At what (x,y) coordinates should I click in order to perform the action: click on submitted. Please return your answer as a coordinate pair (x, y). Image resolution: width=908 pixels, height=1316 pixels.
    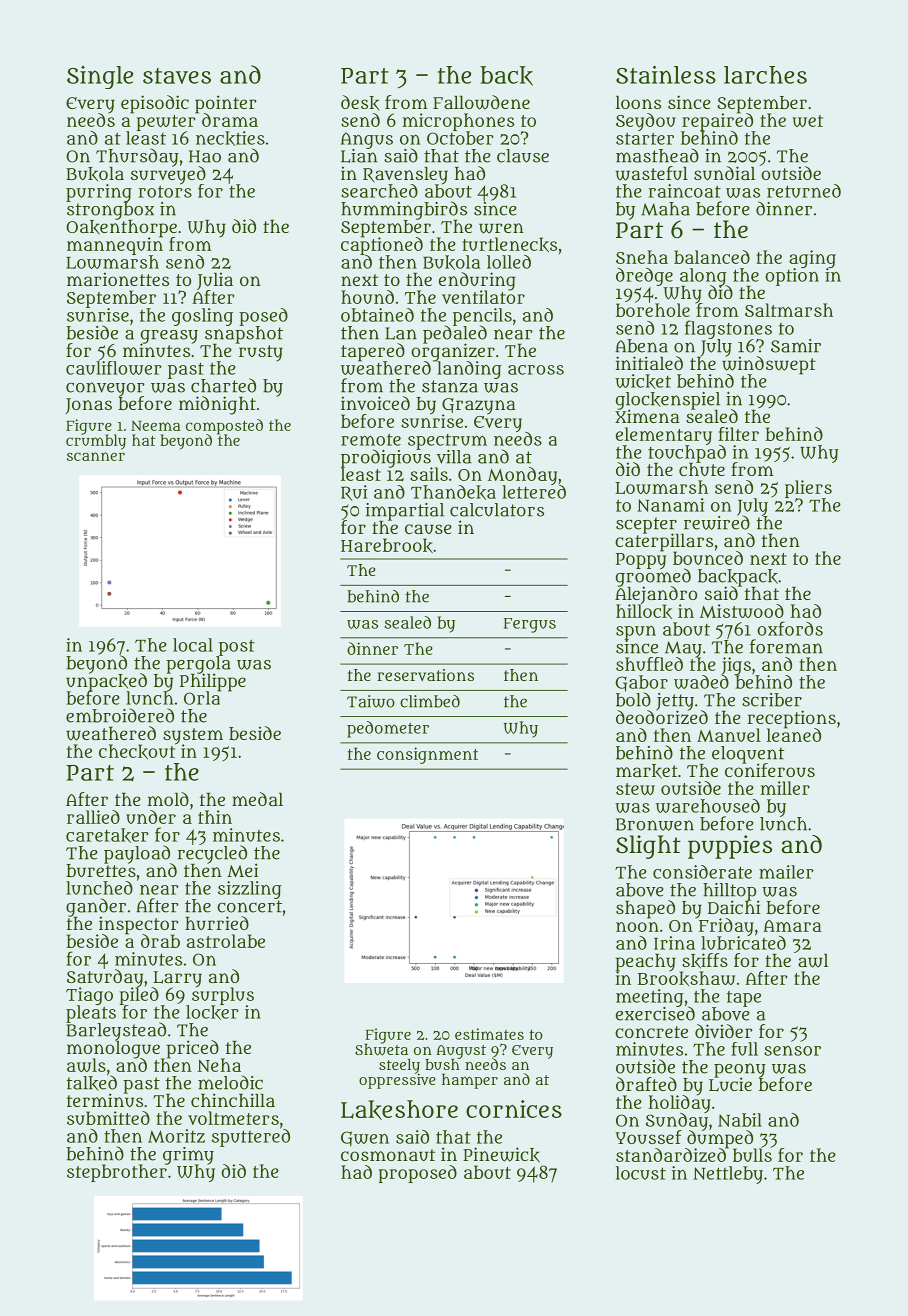
    Looking at the image, I should click on (108, 1118).
